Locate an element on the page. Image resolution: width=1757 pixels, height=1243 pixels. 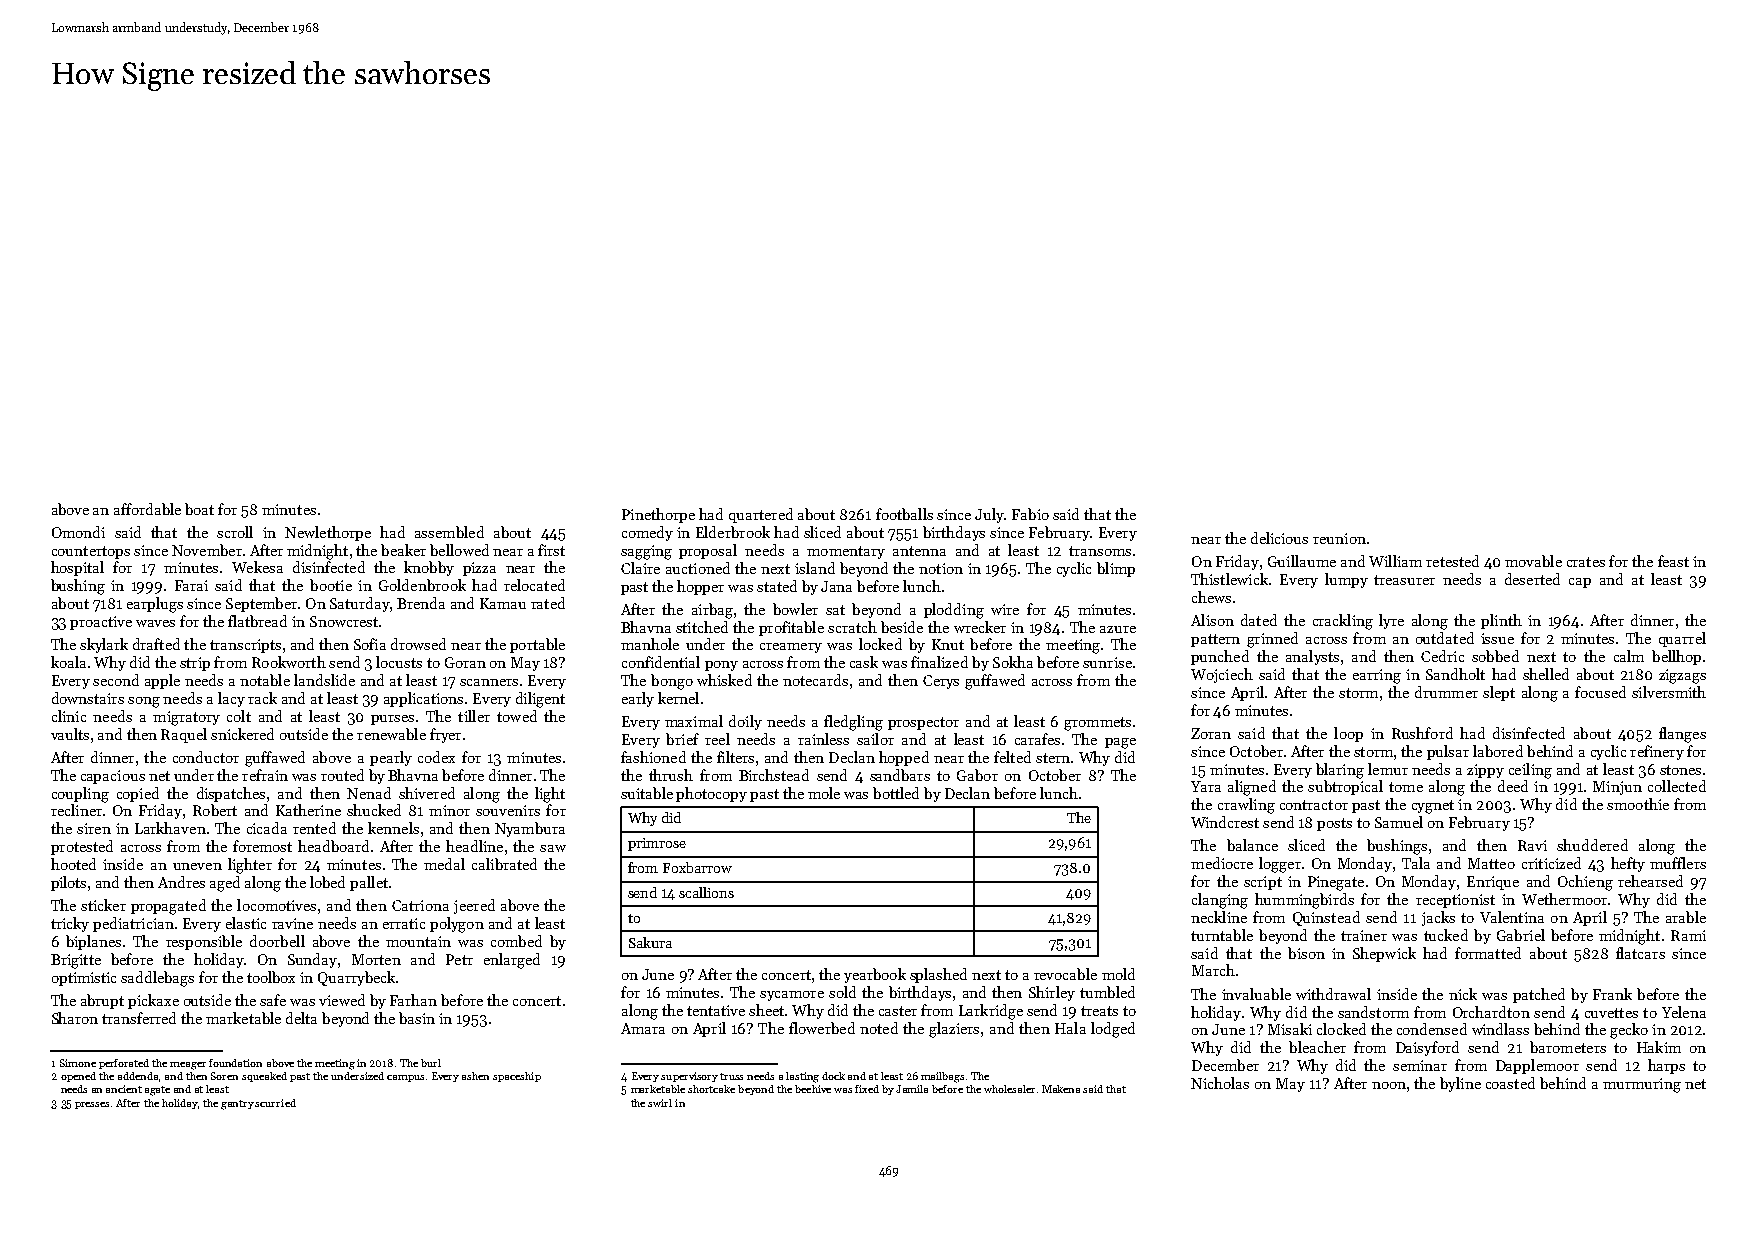
boat is located at coordinates (199, 509).
